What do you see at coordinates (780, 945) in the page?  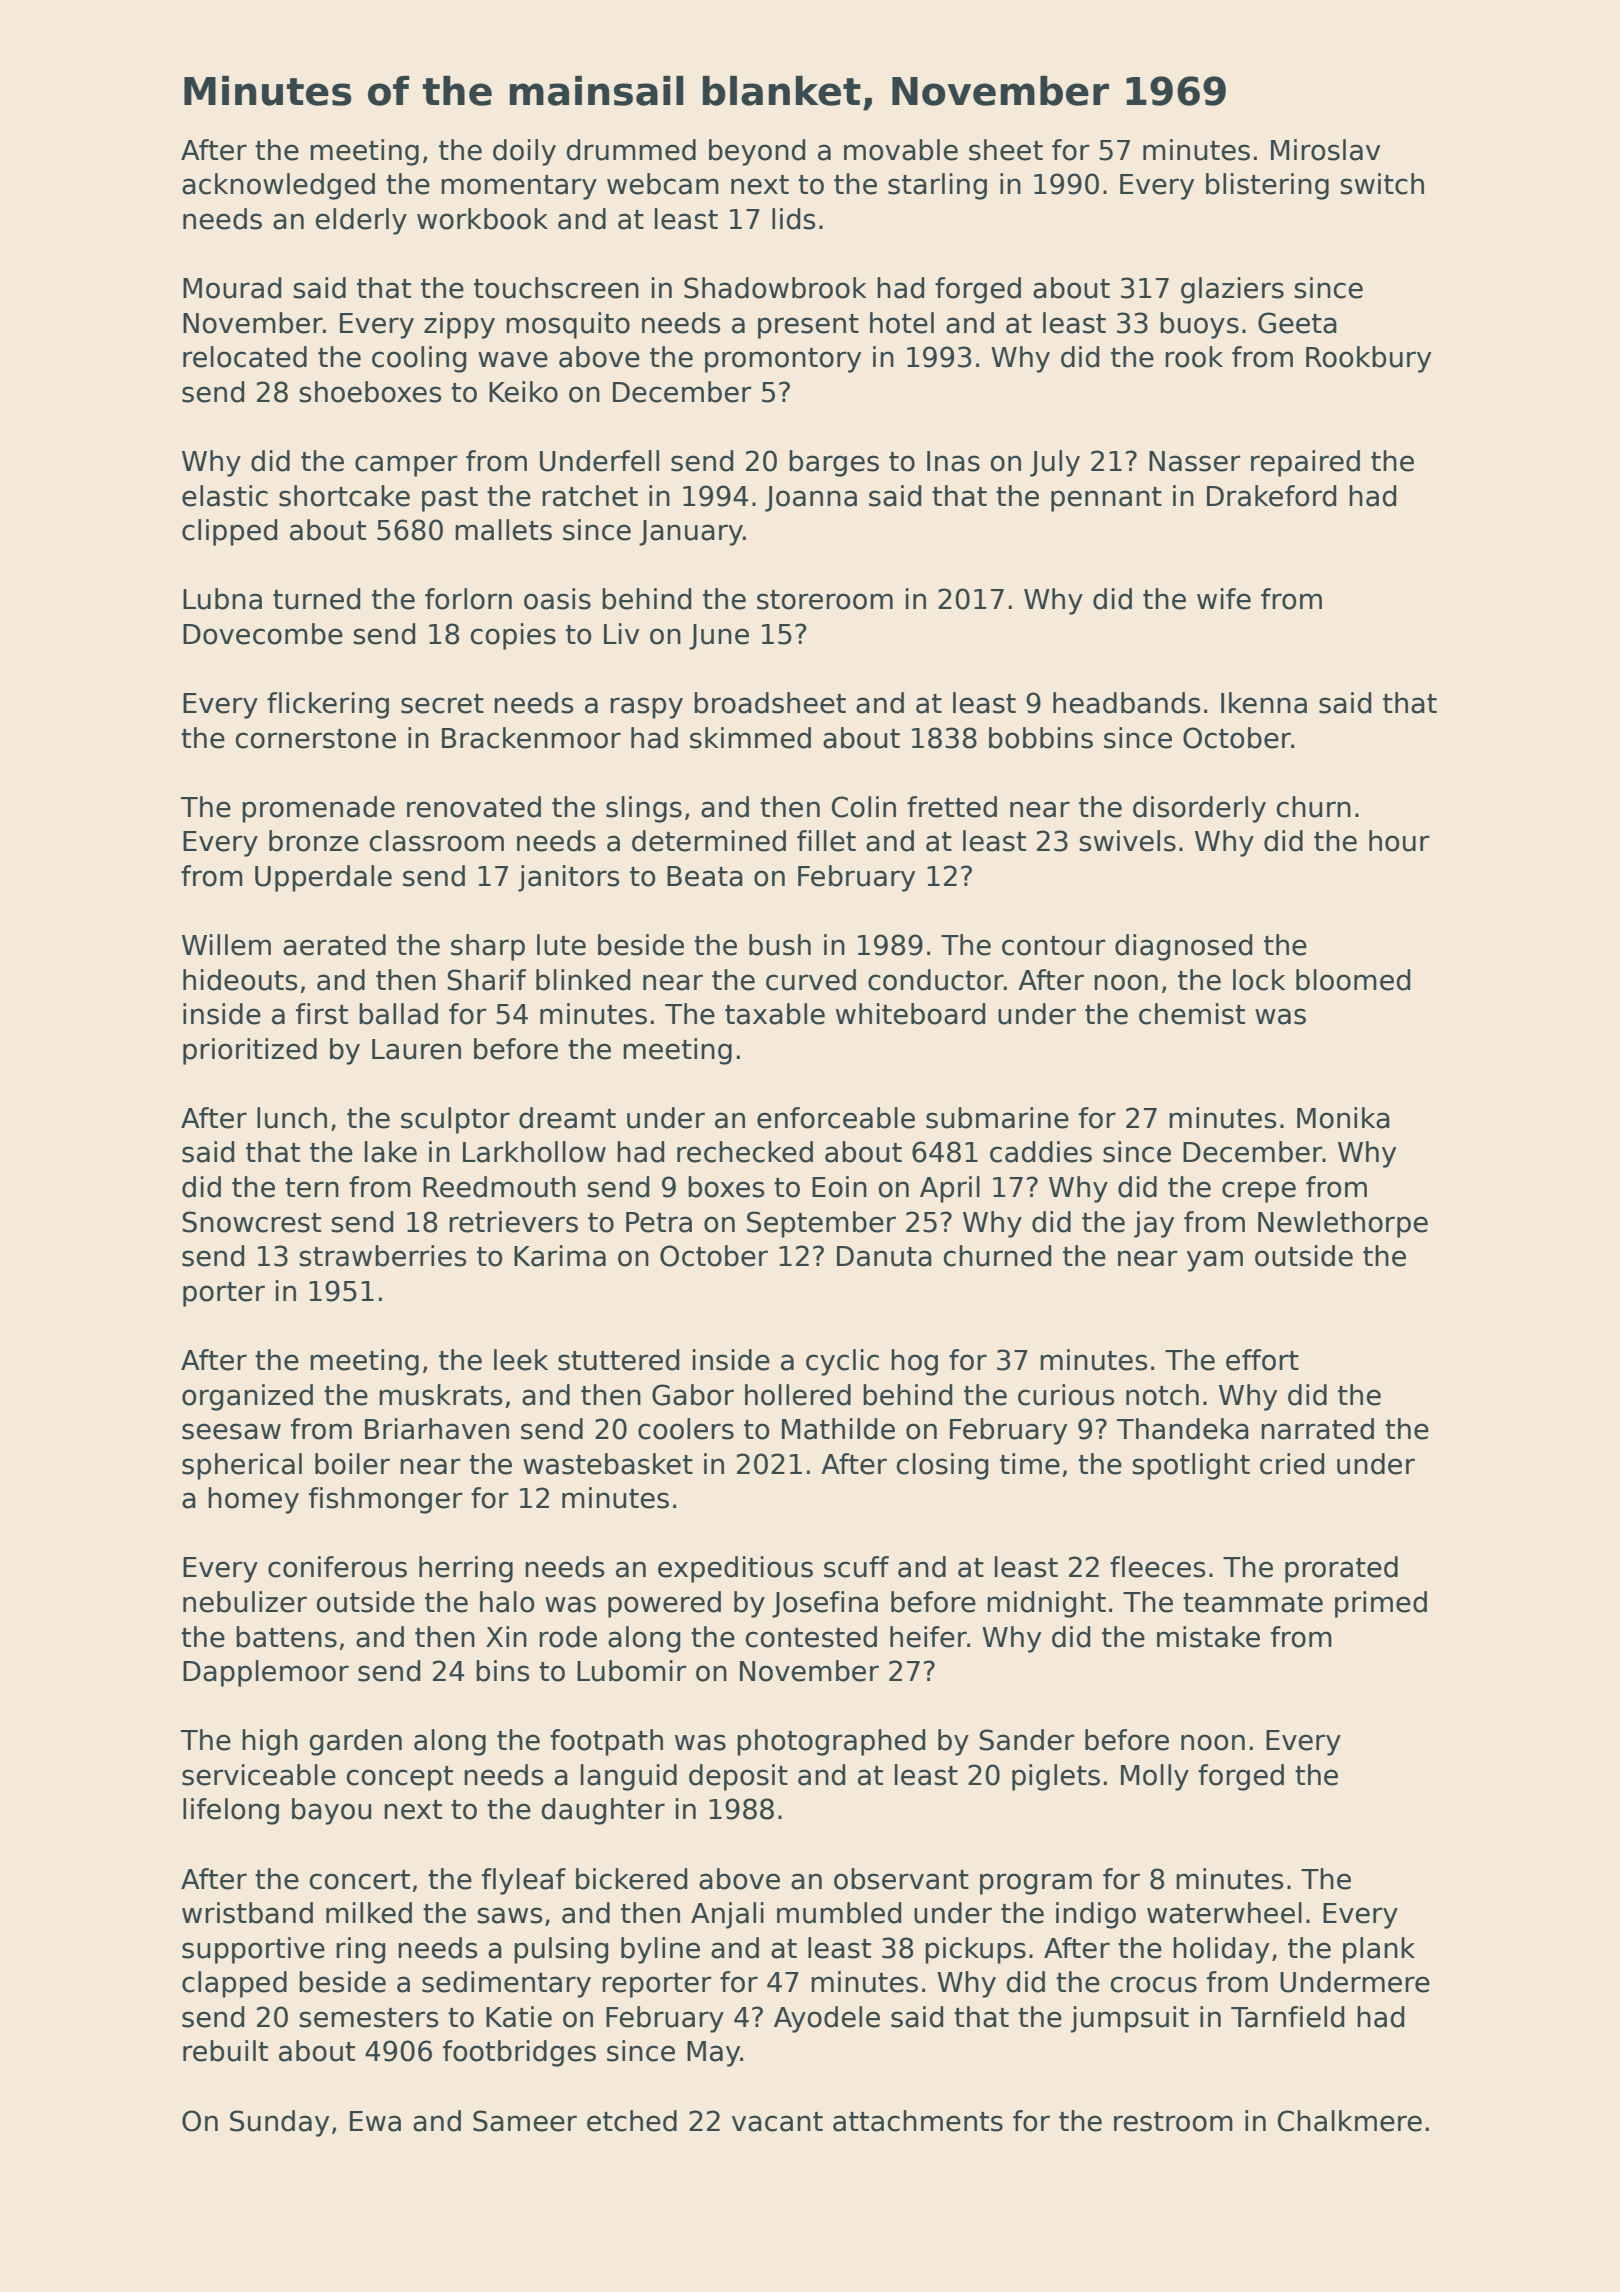 I see `bush` at bounding box center [780, 945].
